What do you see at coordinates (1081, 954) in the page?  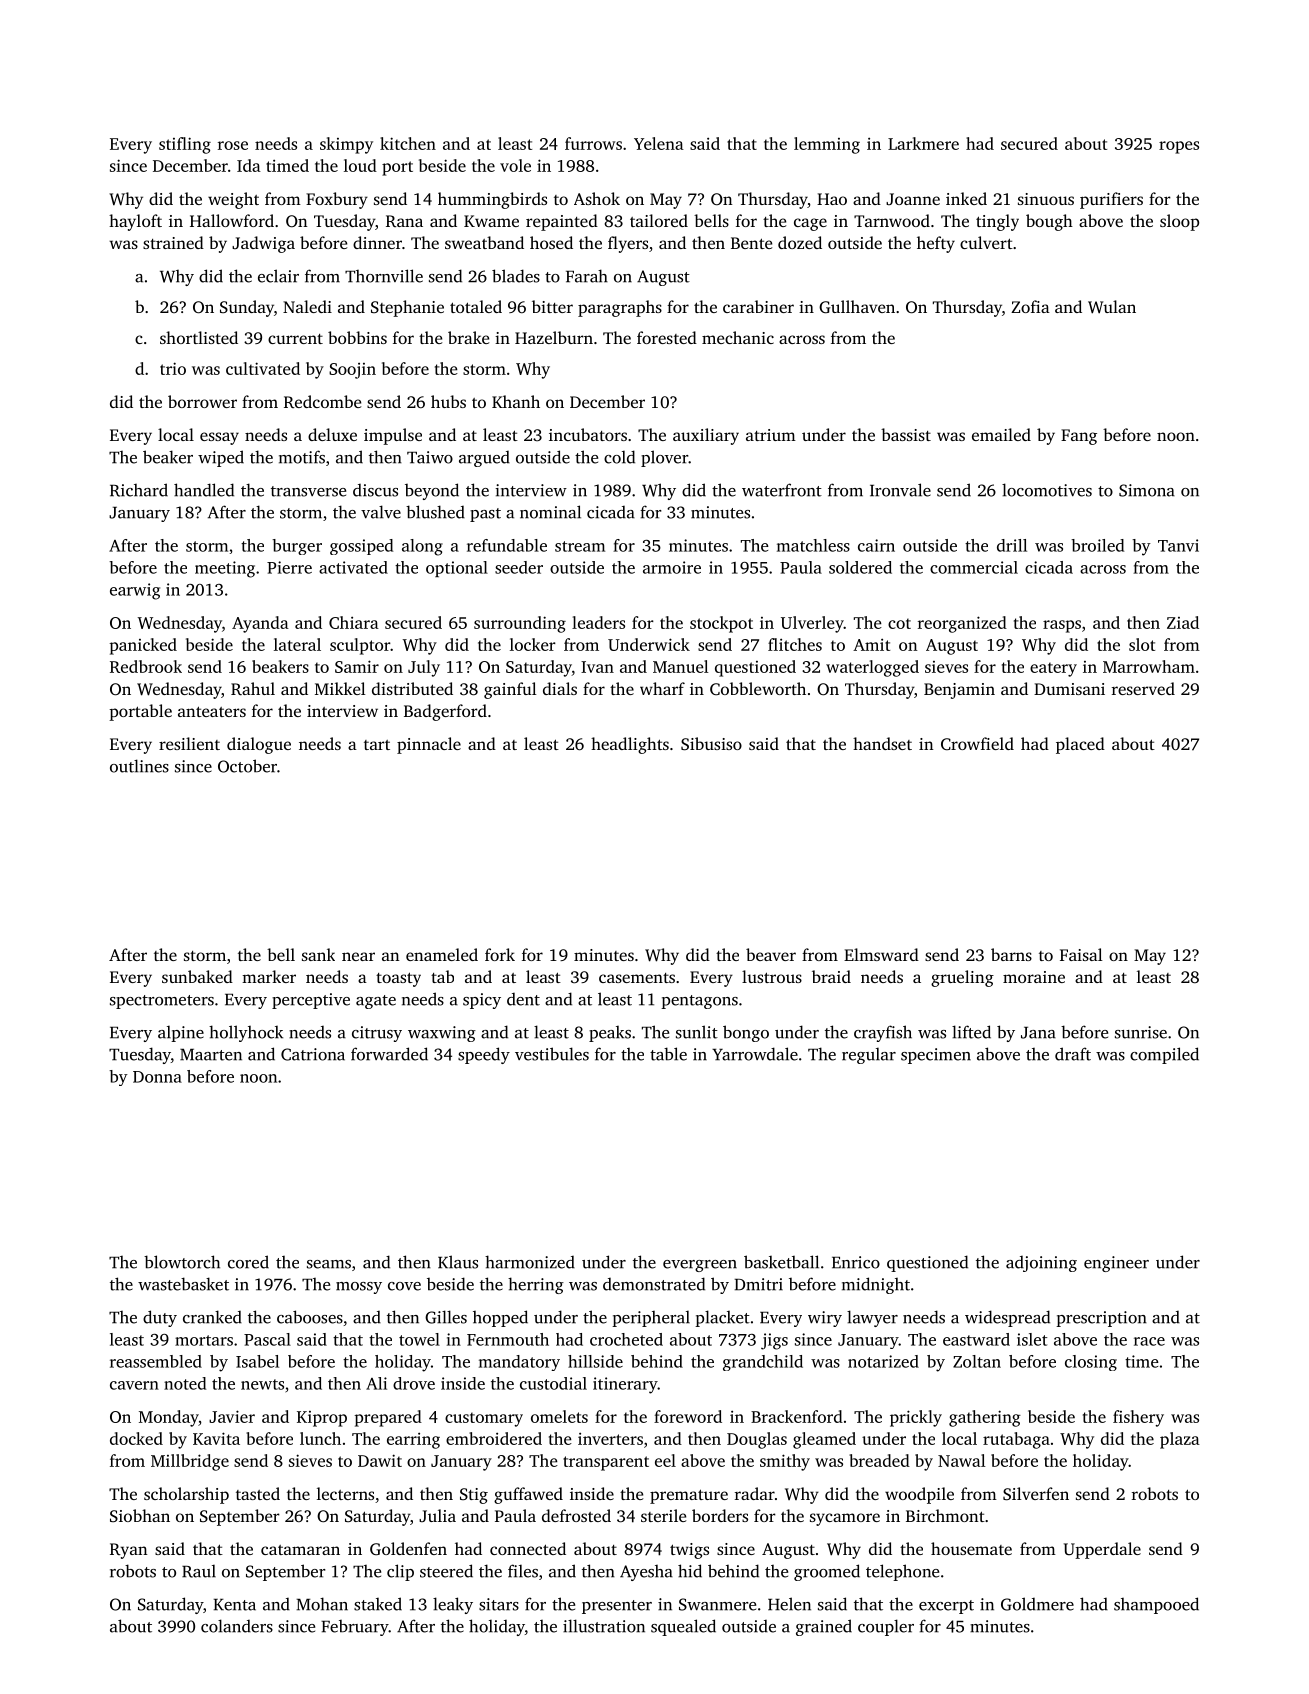 I see `Faisal` at bounding box center [1081, 954].
